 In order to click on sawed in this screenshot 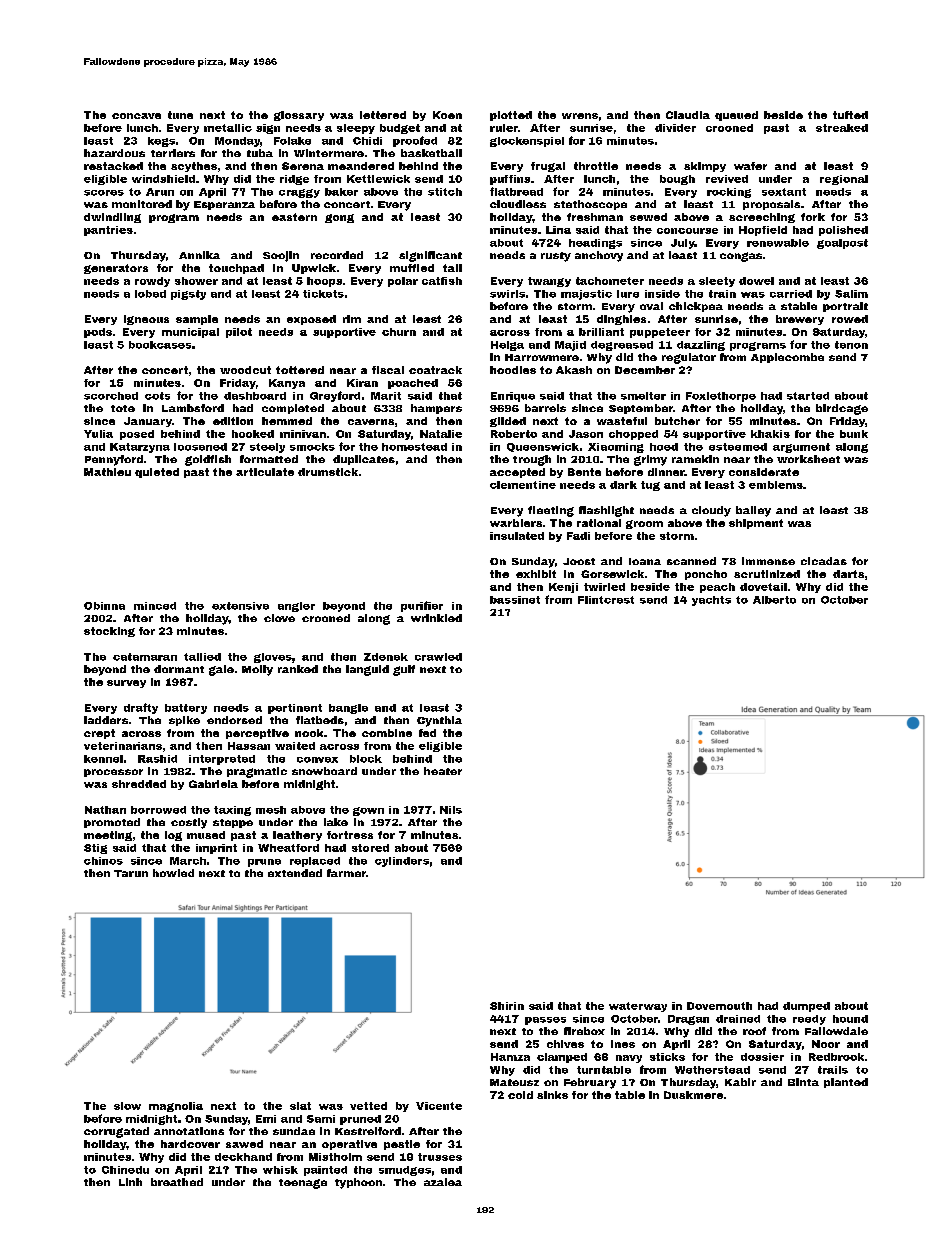, I will do `click(244, 1144)`.
